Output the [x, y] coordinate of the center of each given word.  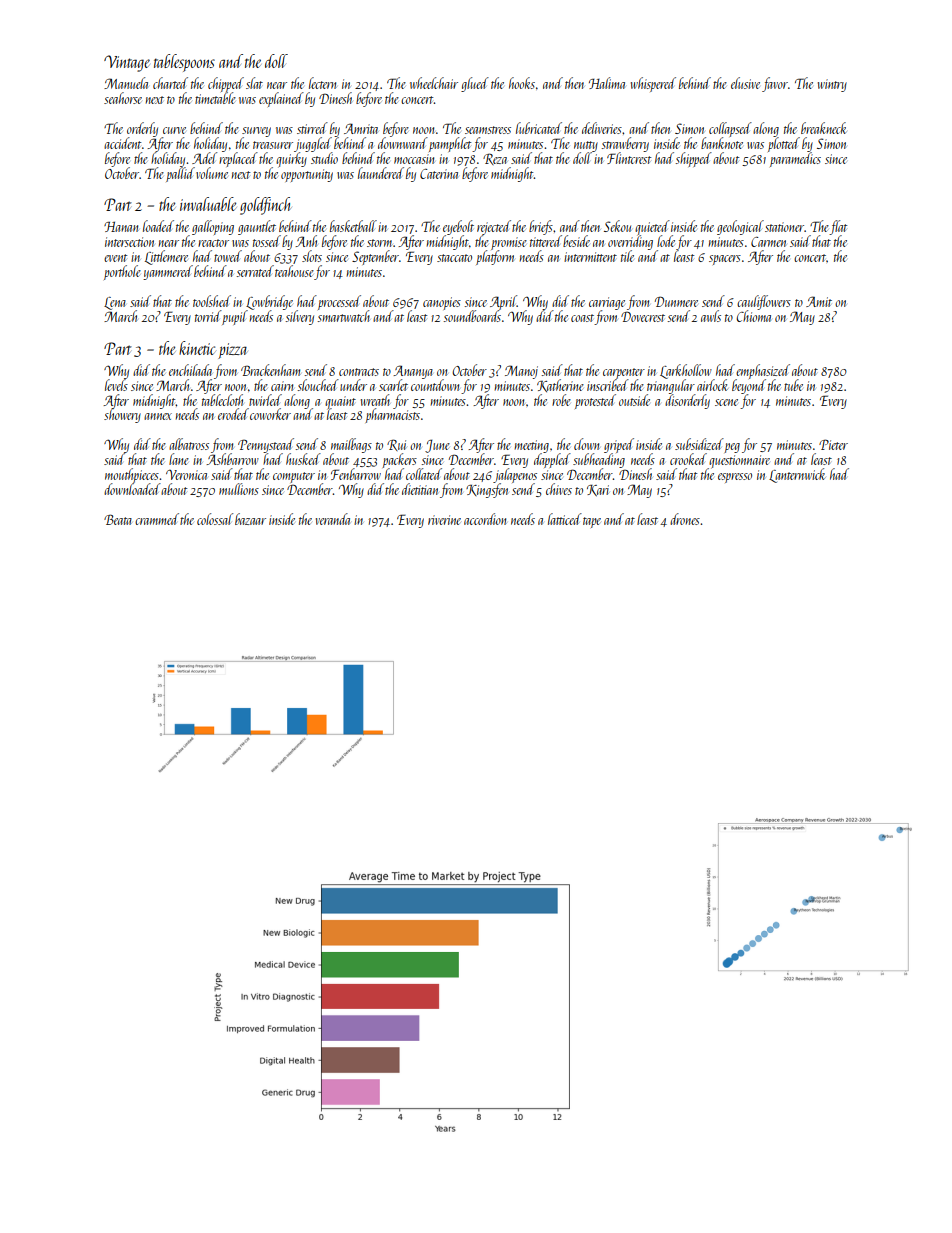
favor [775, 84]
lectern [323, 83]
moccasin [414, 159]
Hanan [121, 226]
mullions [239, 489]
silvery [300, 317]
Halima [607, 83]
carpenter [624, 373]
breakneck [823, 128]
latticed [565, 519]
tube [793, 385]
